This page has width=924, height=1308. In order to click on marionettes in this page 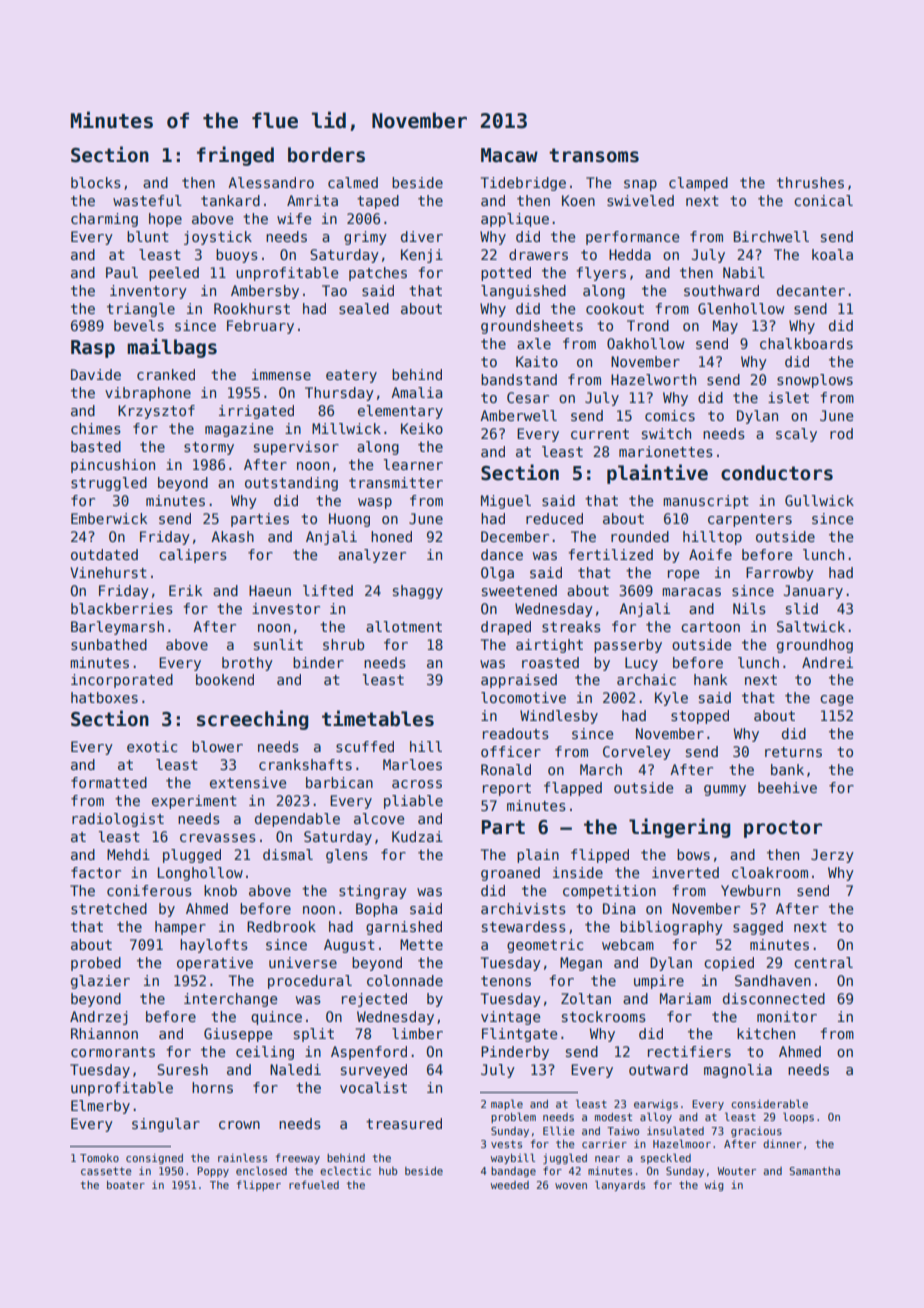, I will do `click(666, 451)`.
